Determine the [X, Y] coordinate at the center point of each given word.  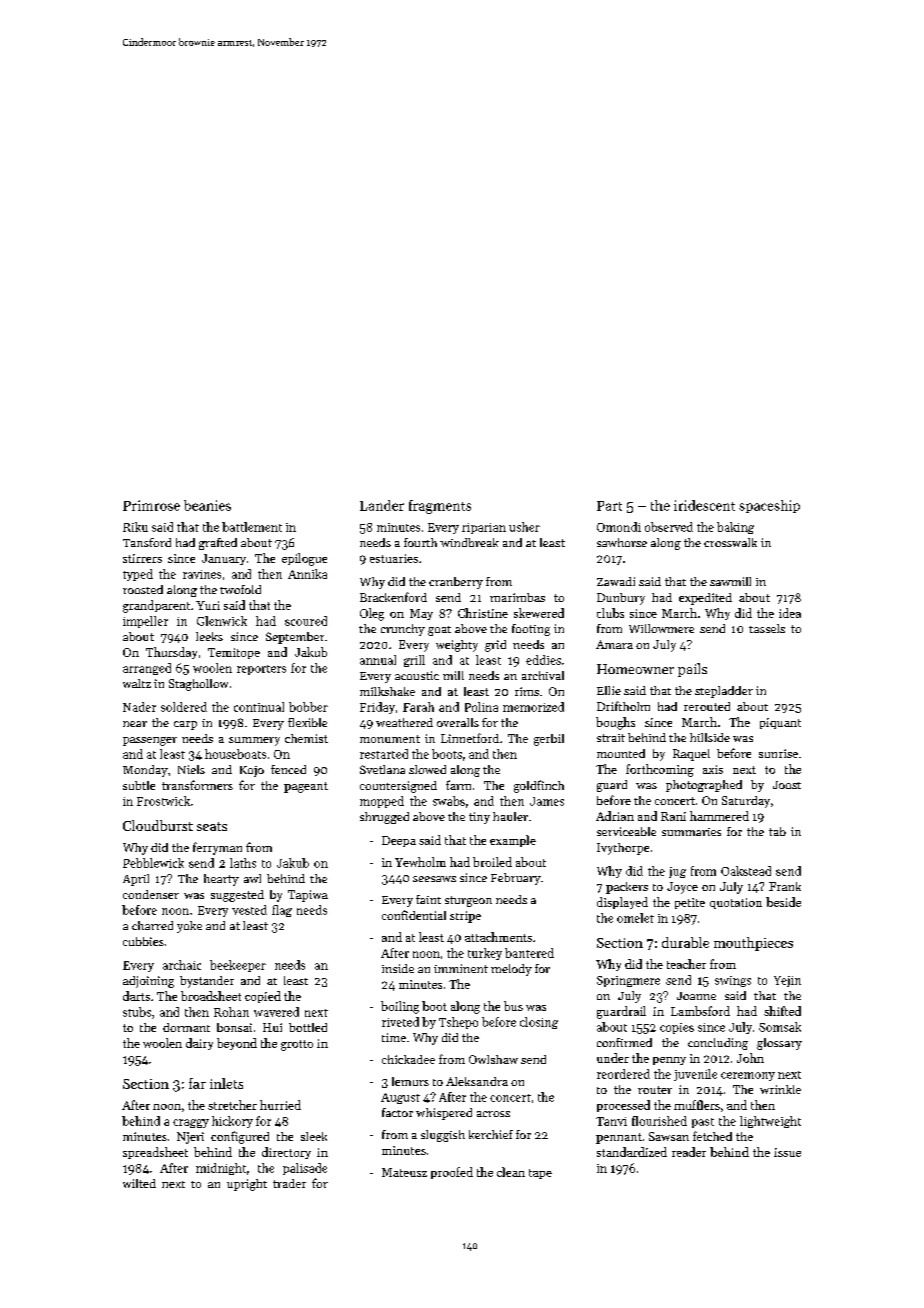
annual [378, 660]
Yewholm [420, 862]
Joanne [696, 996]
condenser [151, 894]
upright [247, 1185]
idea [790, 613]
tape [540, 1174]
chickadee [408, 1059]
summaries [691, 832]
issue [787, 1152]
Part [609, 506]
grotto [297, 1045]
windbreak [469, 542]
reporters [261, 670]
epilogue [304, 559]
